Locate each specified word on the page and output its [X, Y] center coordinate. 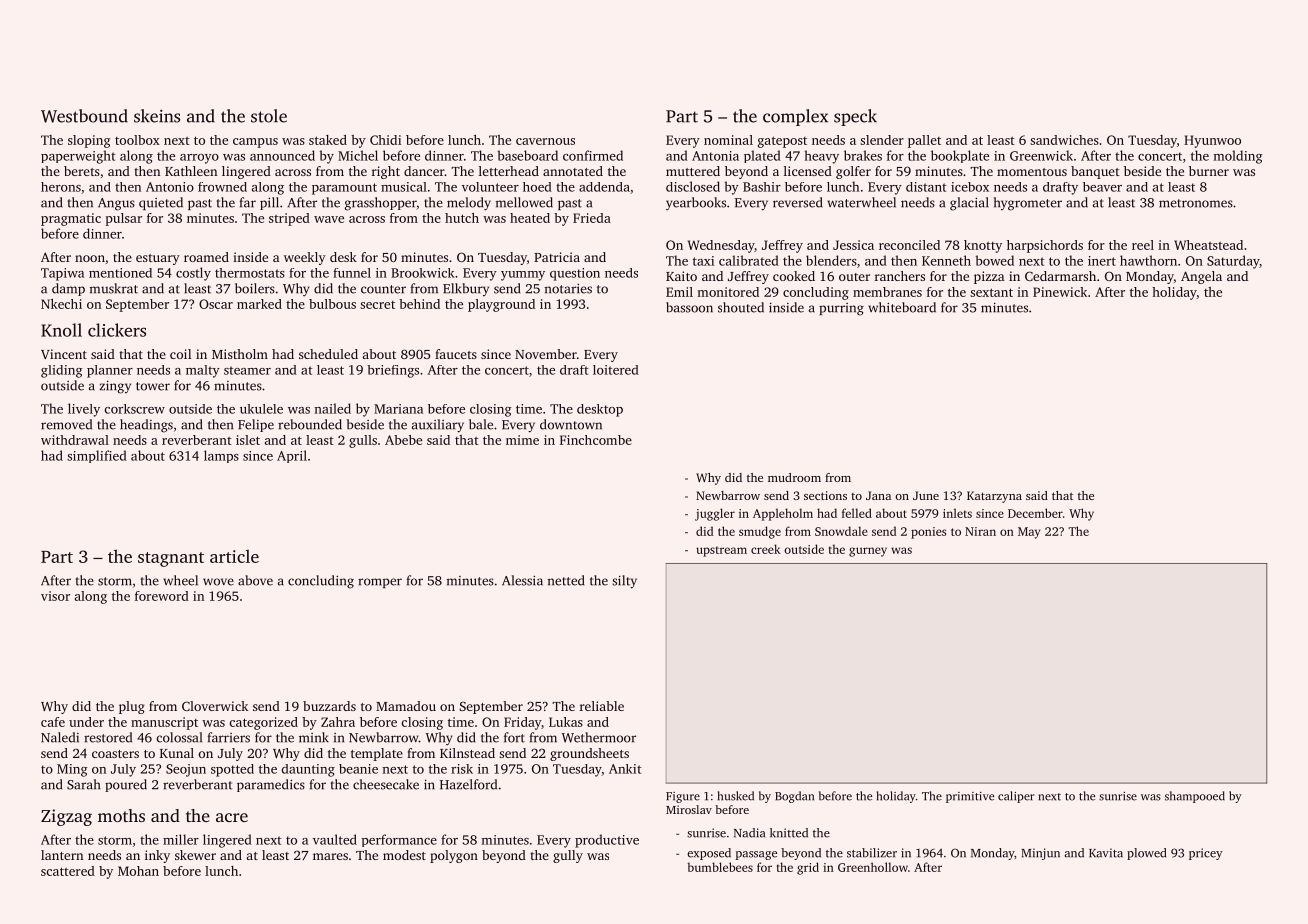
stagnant [171, 559]
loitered [616, 370]
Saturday [1233, 262]
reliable [602, 706]
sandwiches [1064, 140]
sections [825, 495]
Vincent [64, 354]
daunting [308, 770]
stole [269, 116]
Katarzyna [994, 497]
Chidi [385, 140]
